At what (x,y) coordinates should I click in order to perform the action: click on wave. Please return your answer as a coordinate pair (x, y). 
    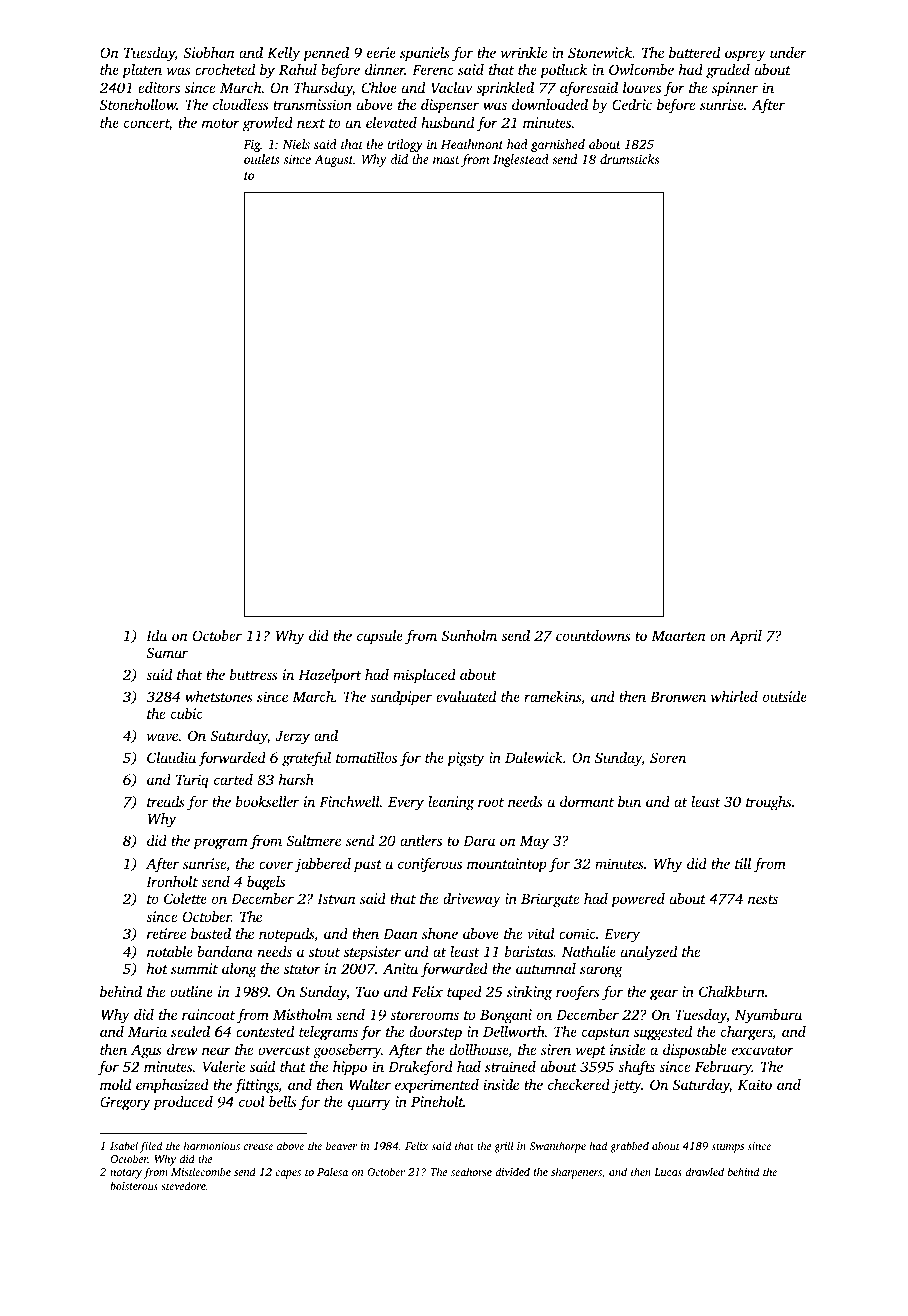
    Looking at the image, I should click on (162, 737).
